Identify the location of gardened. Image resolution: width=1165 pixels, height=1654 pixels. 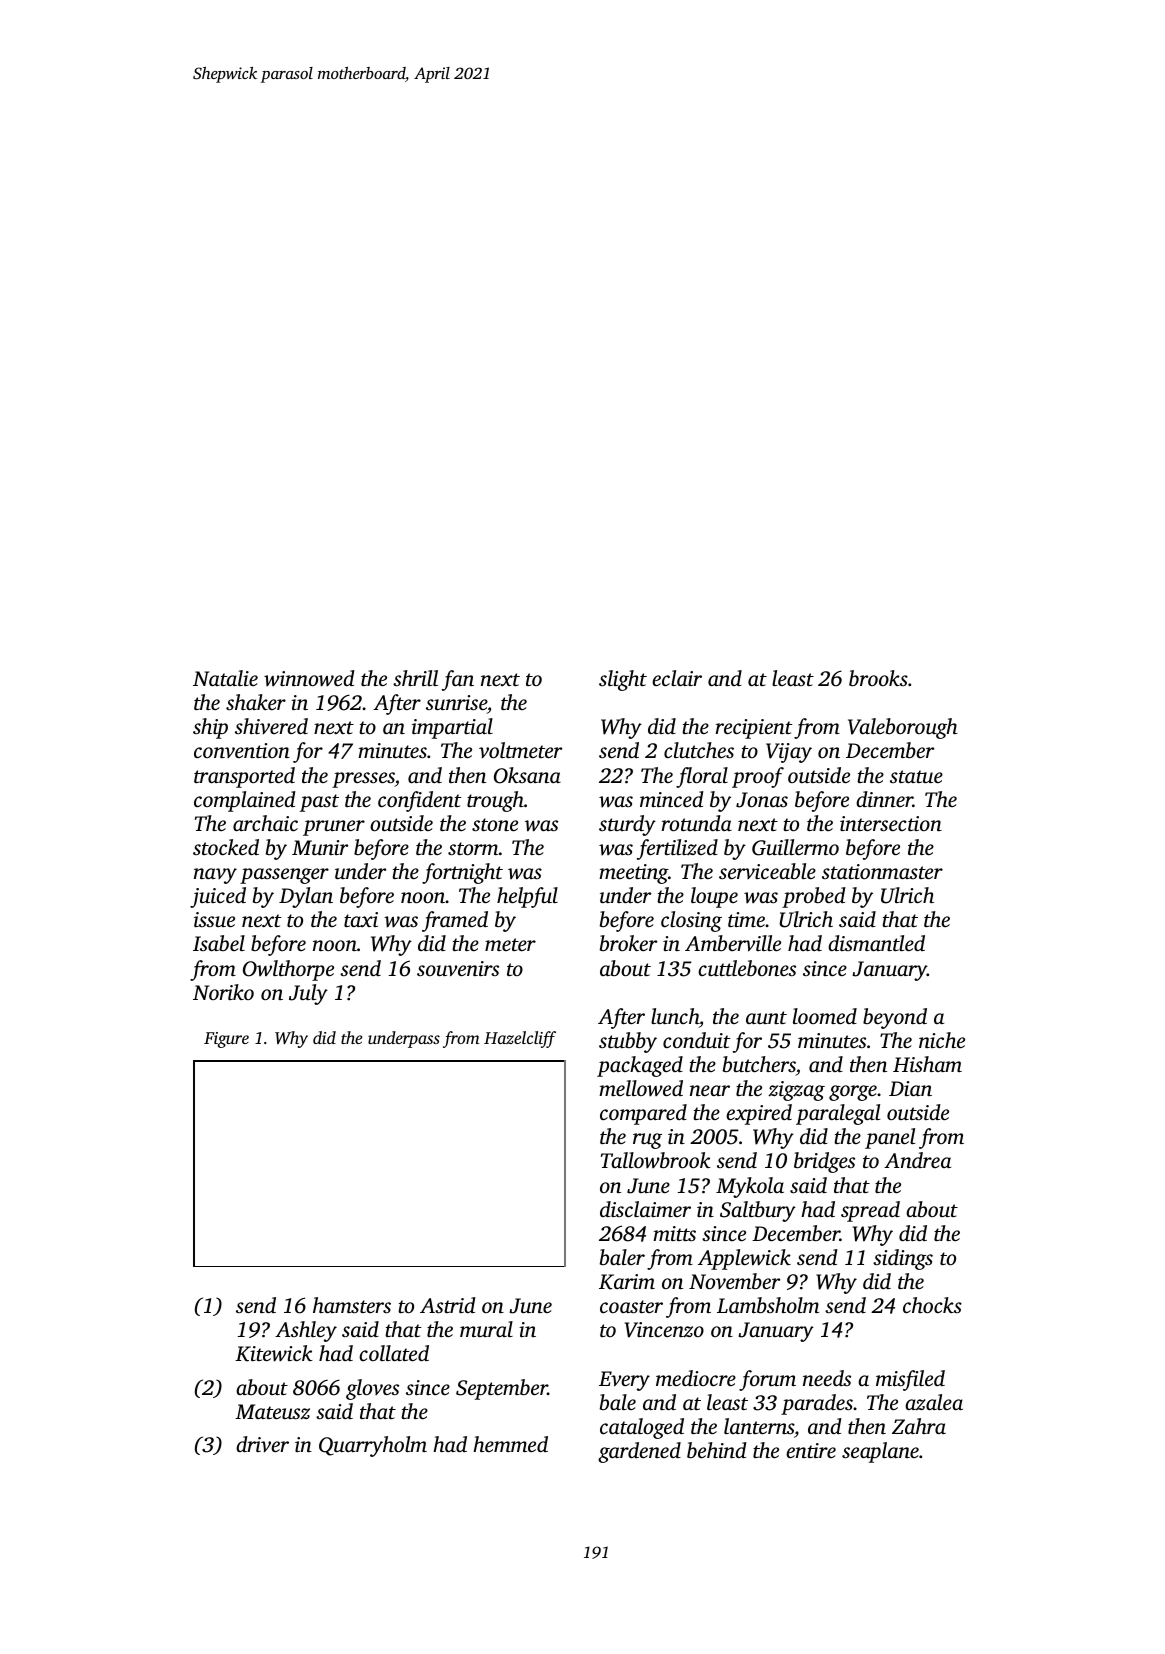
(639, 1452).
